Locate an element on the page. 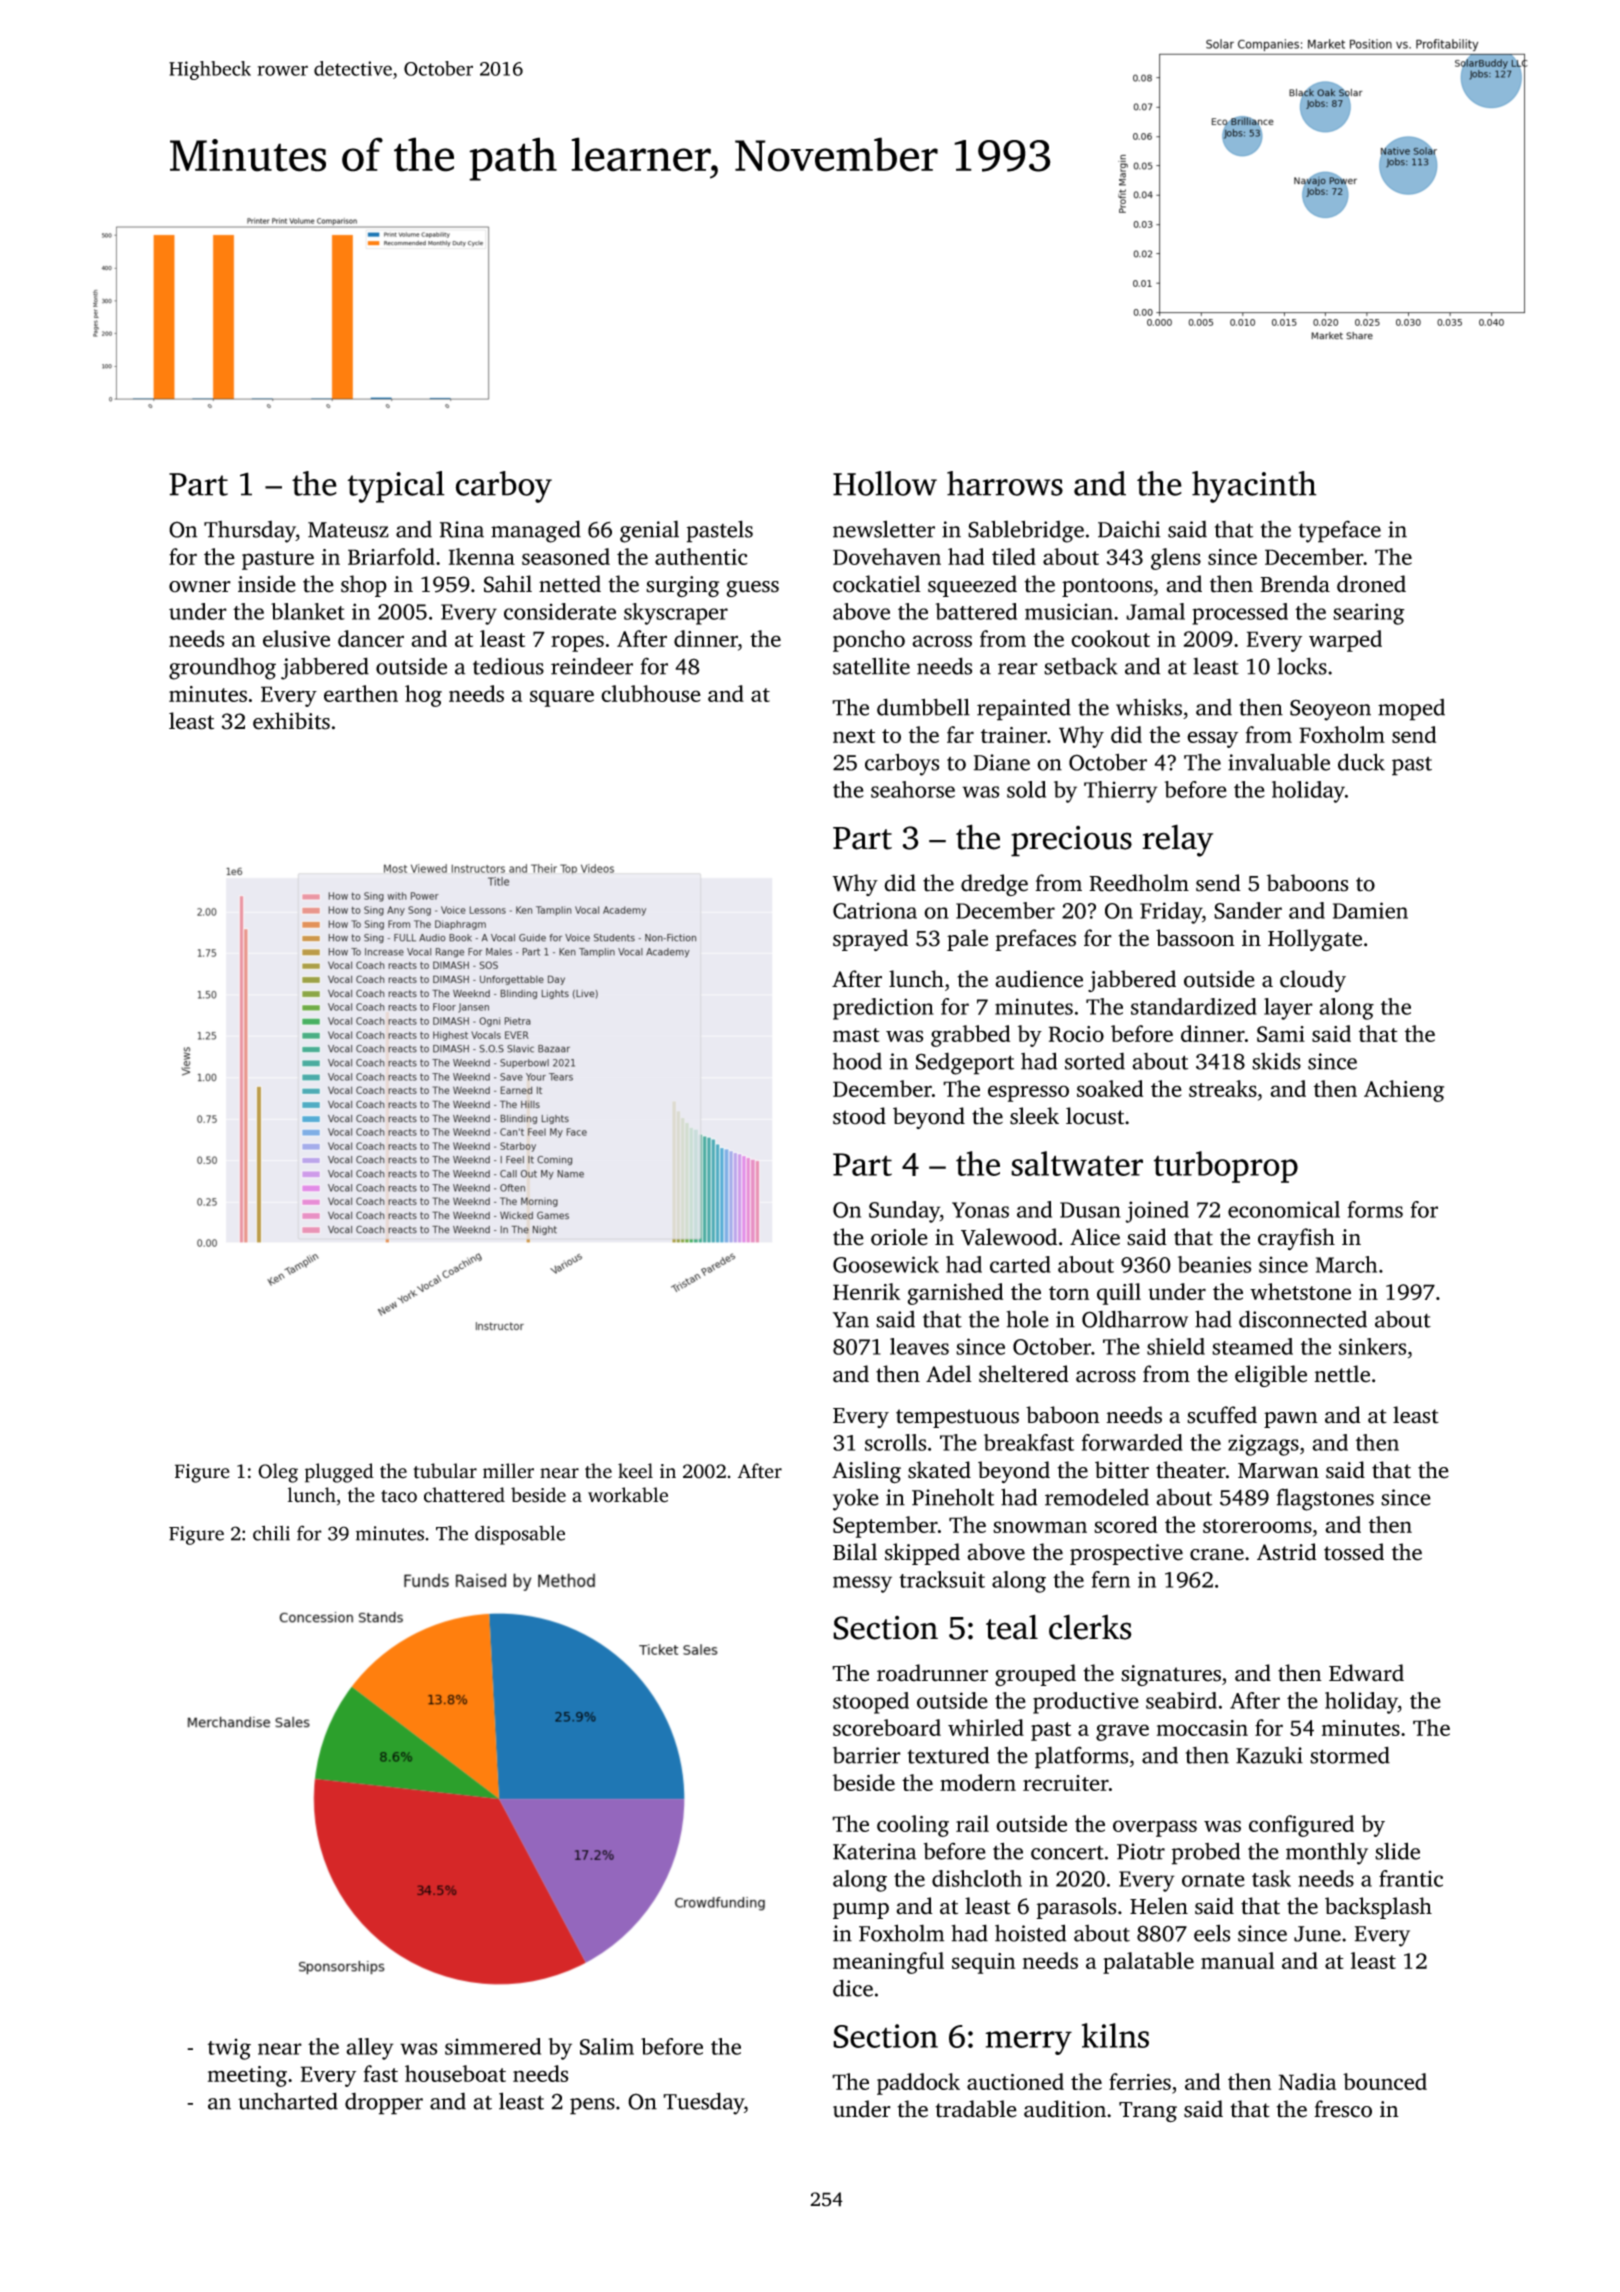 This image has height=2292, width=1620. dancer is located at coordinates (371, 638).
